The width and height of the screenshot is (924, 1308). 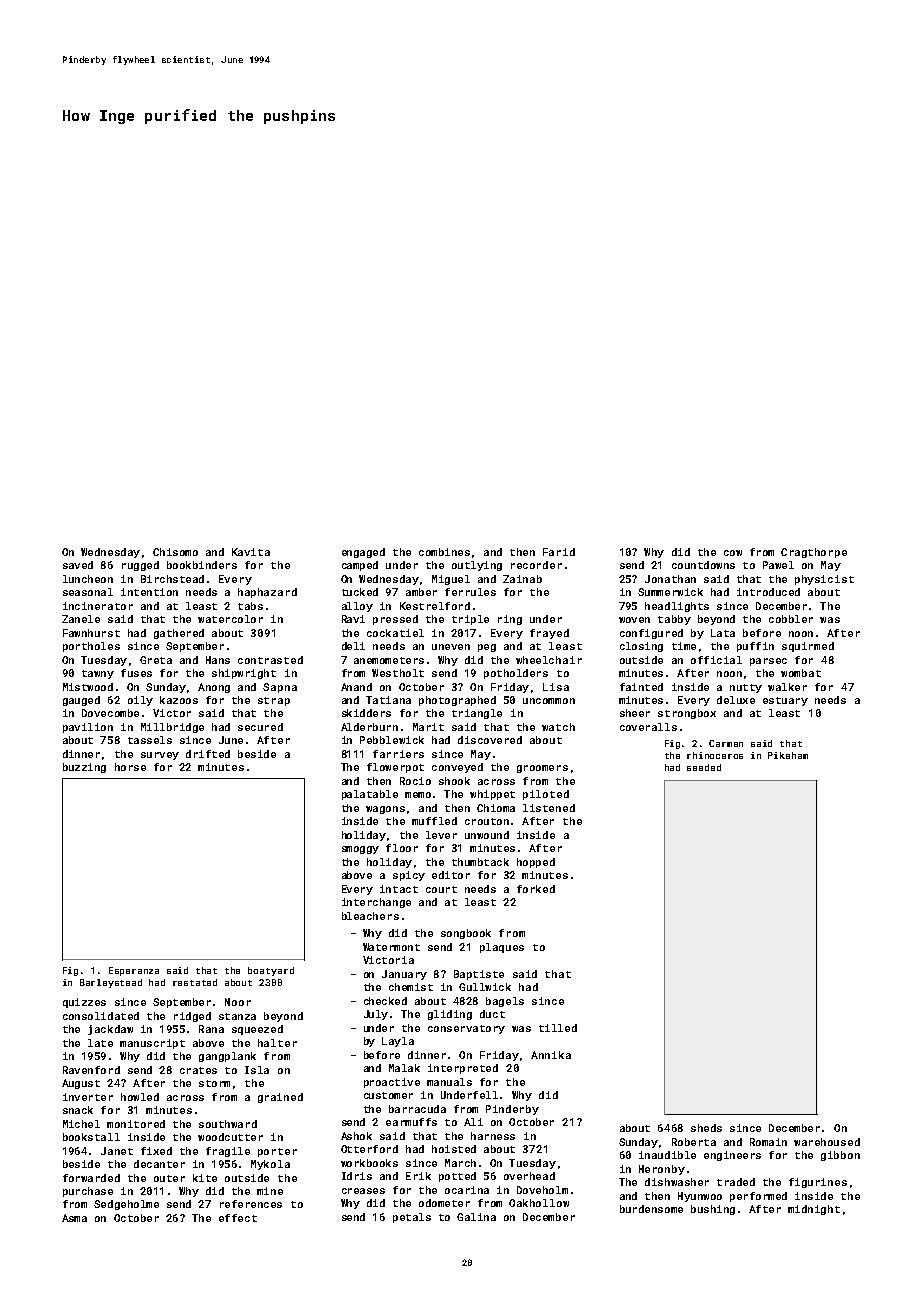 What do you see at coordinates (412, 1218) in the screenshot?
I see `petals` at bounding box center [412, 1218].
